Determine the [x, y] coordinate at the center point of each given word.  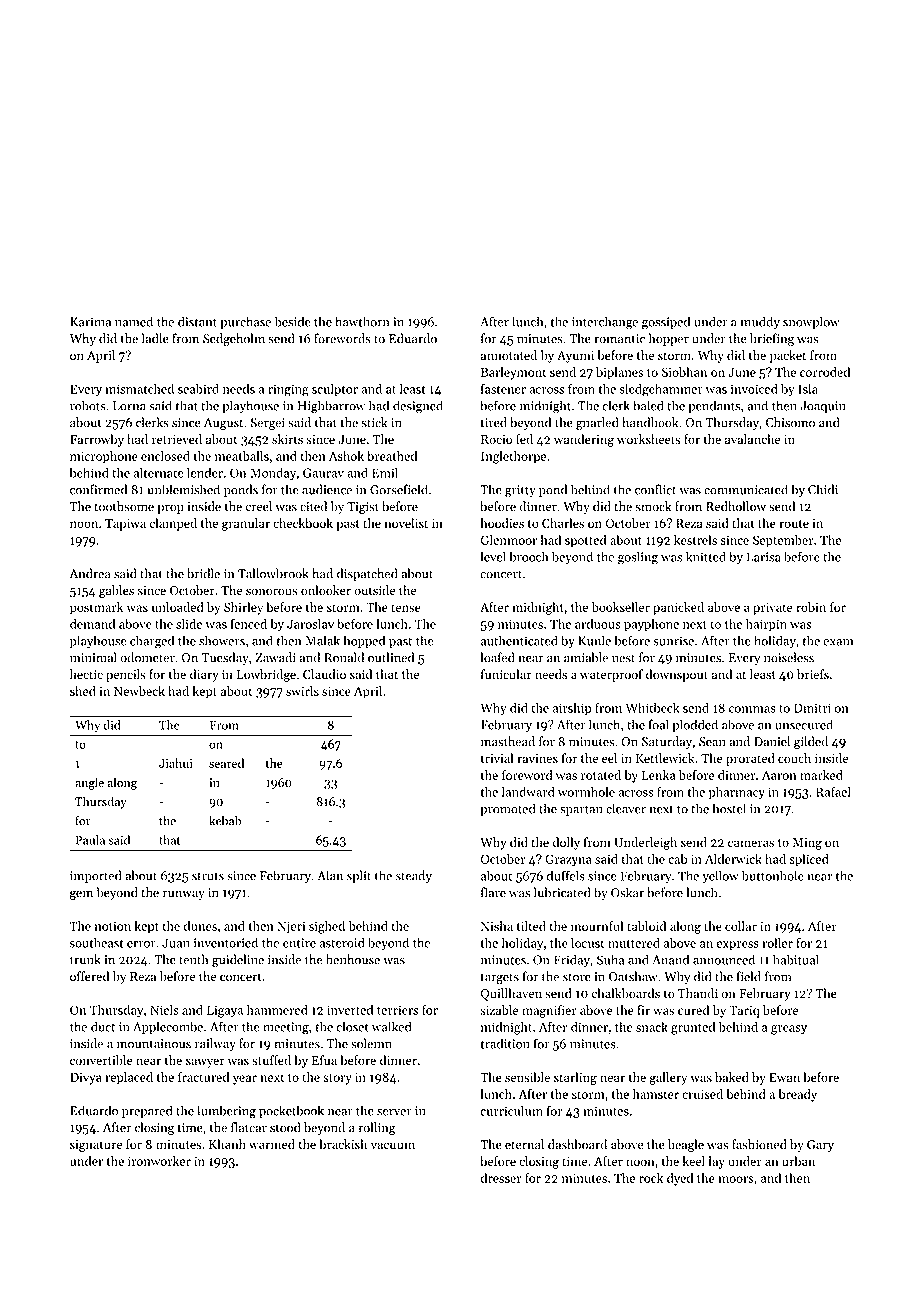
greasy [789, 1030]
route [794, 524]
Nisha [497, 926]
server [394, 1112]
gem [81, 895]
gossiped [666, 323]
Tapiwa [125, 525]
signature [96, 1146]
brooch [529, 556]
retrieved [177, 439]
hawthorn [362, 321]
